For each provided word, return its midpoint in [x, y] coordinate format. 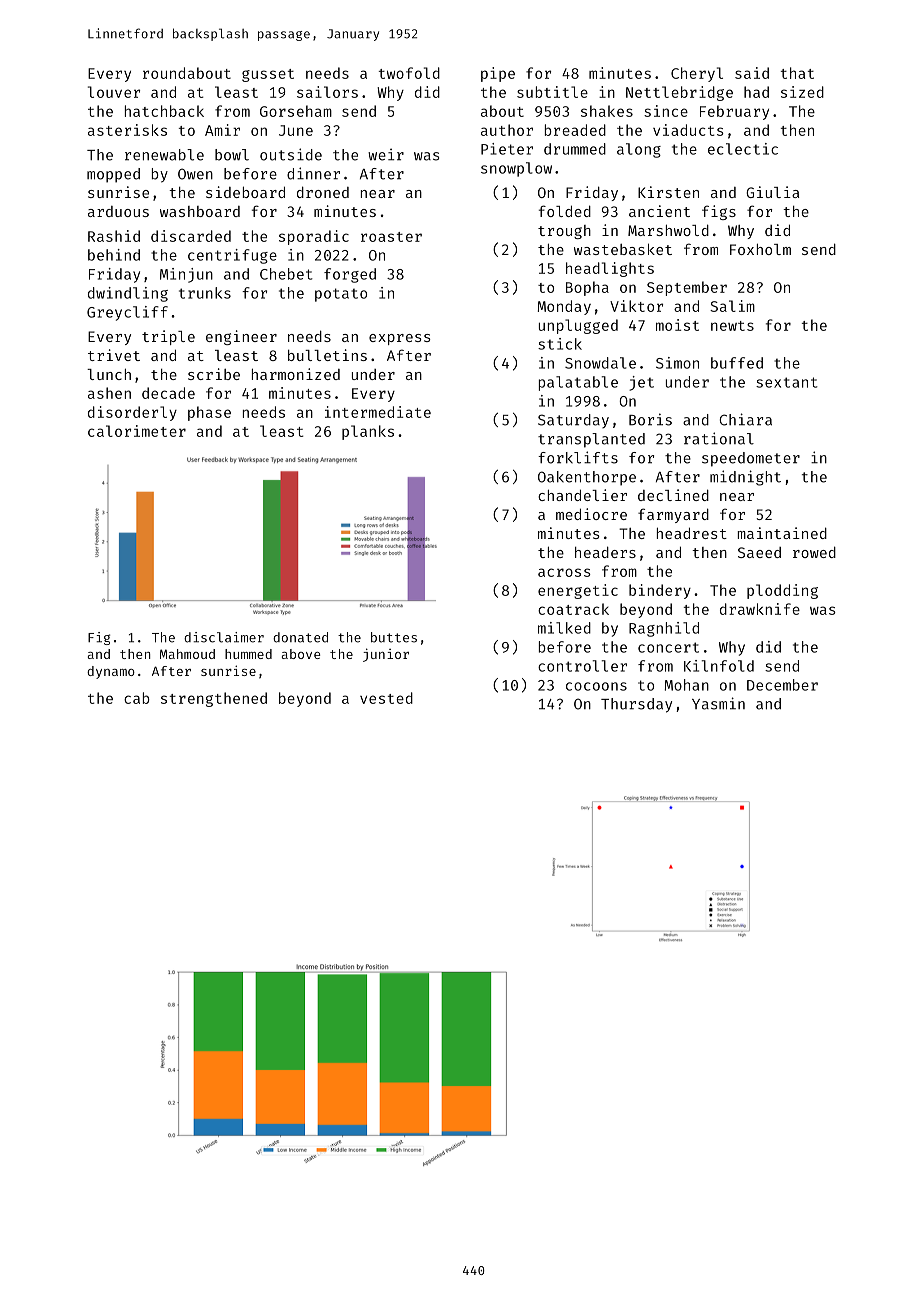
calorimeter [137, 431]
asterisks [127, 130]
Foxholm [760, 249]
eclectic [743, 149]
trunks [205, 293]
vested [386, 698]
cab [137, 698]
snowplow [516, 169]
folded [565, 211]
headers [605, 552]
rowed [814, 552]
